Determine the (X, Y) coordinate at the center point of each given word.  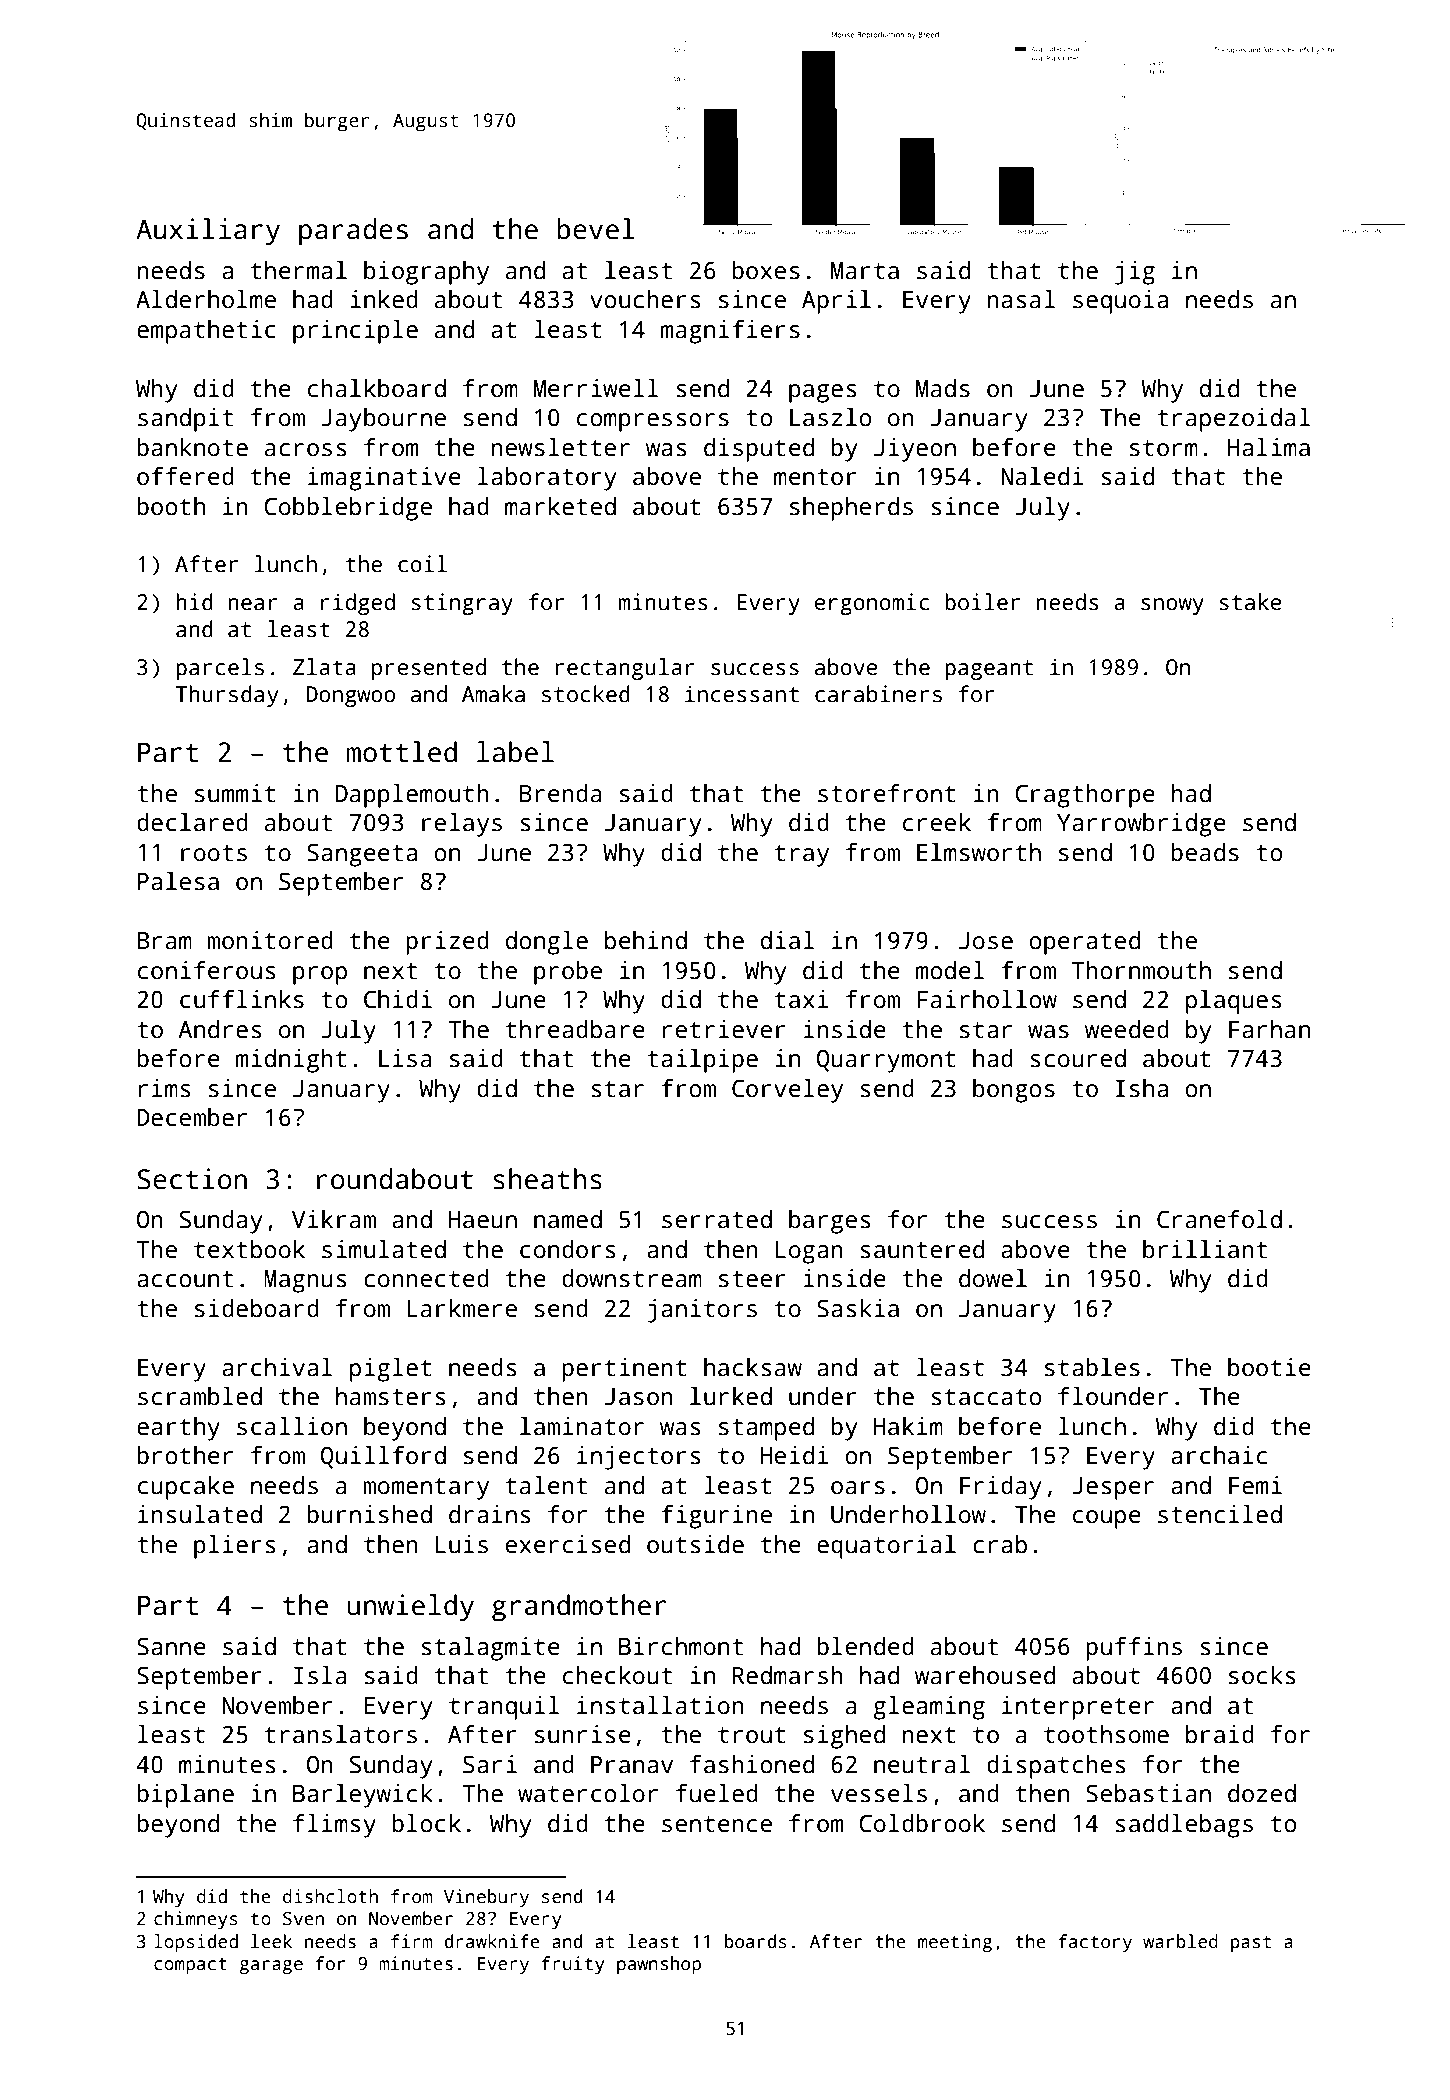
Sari (490, 1764)
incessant (742, 694)
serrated (717, 1219)
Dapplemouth (412, 796)
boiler (982, 602)
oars (858, 1488)
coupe (1107, 1519)
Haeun (483, 1220)
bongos (1014, 1091)
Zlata (324, 667)
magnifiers (730, 332)
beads (1205, 852)
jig (1135, 273)
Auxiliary (208, 232)
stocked (586, 694)
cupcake (186, 1488)
